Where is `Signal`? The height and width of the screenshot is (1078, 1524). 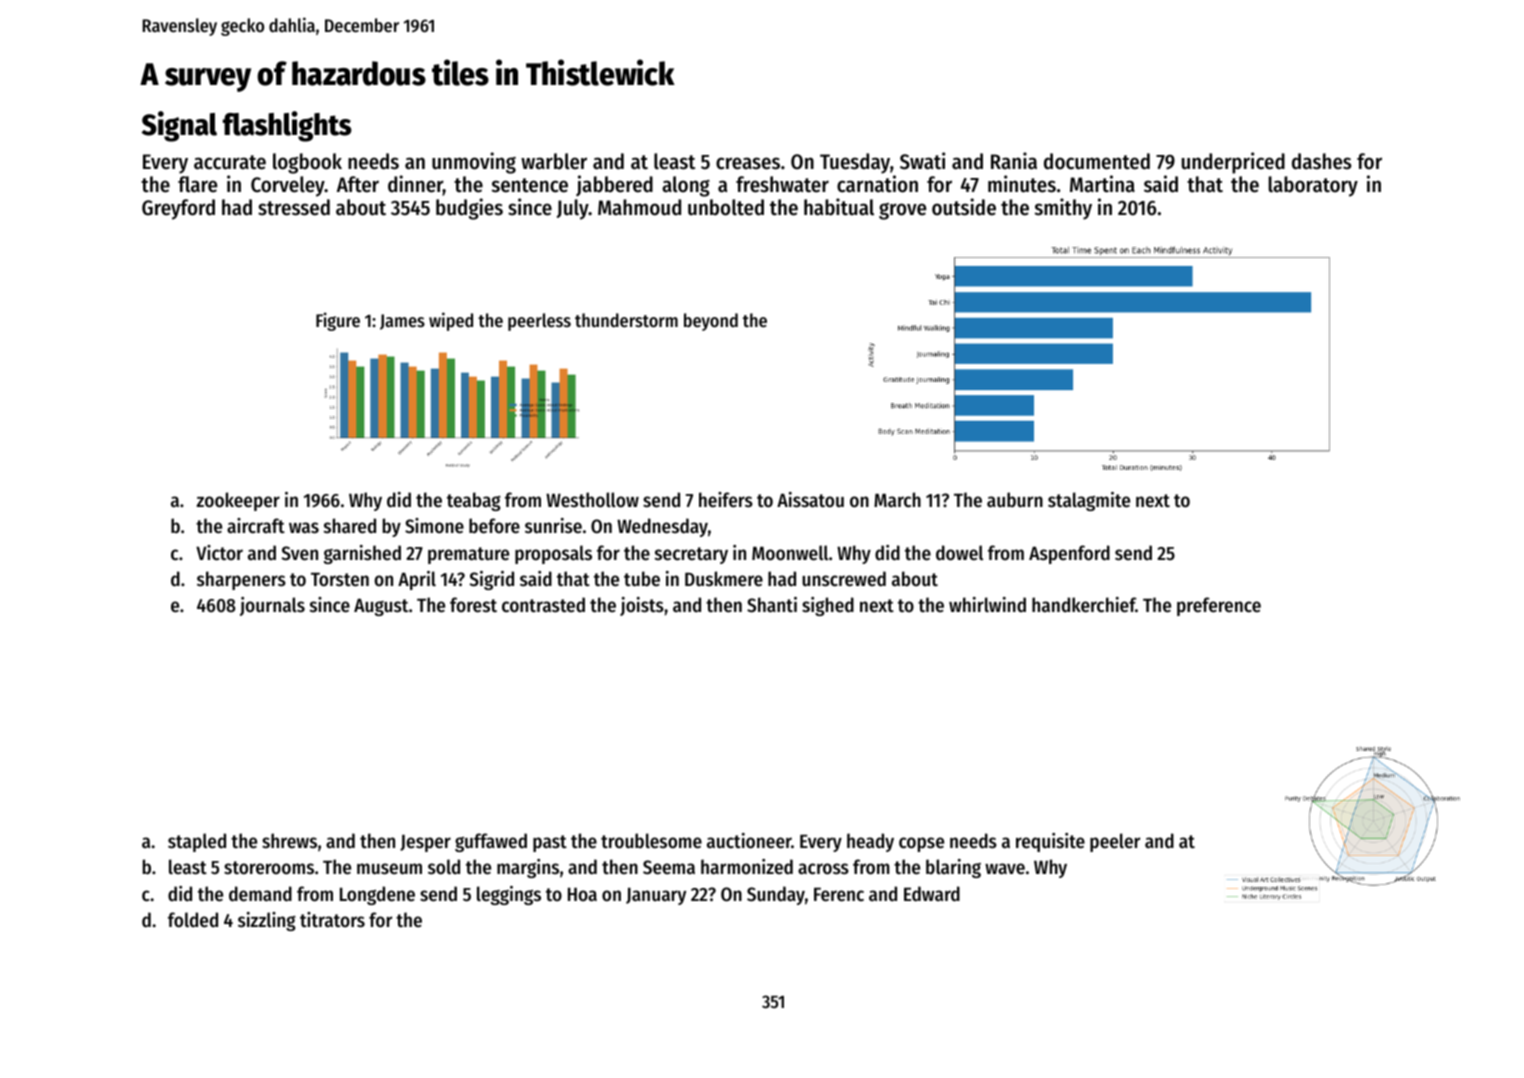 Signal is located at coordinates (179, 126).
